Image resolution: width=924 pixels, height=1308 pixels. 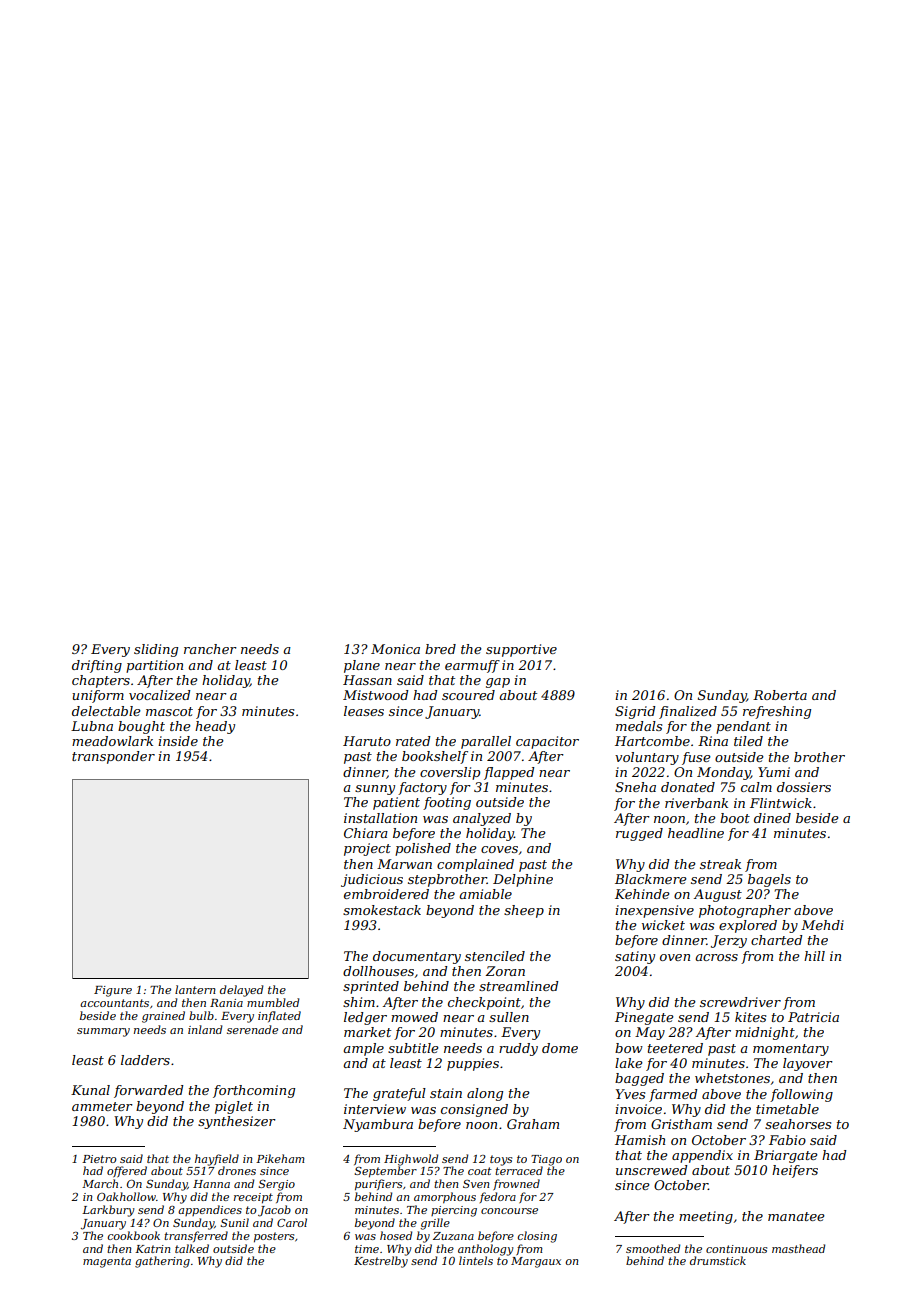 I want to click on satiny, so click(x=635, y=957).
